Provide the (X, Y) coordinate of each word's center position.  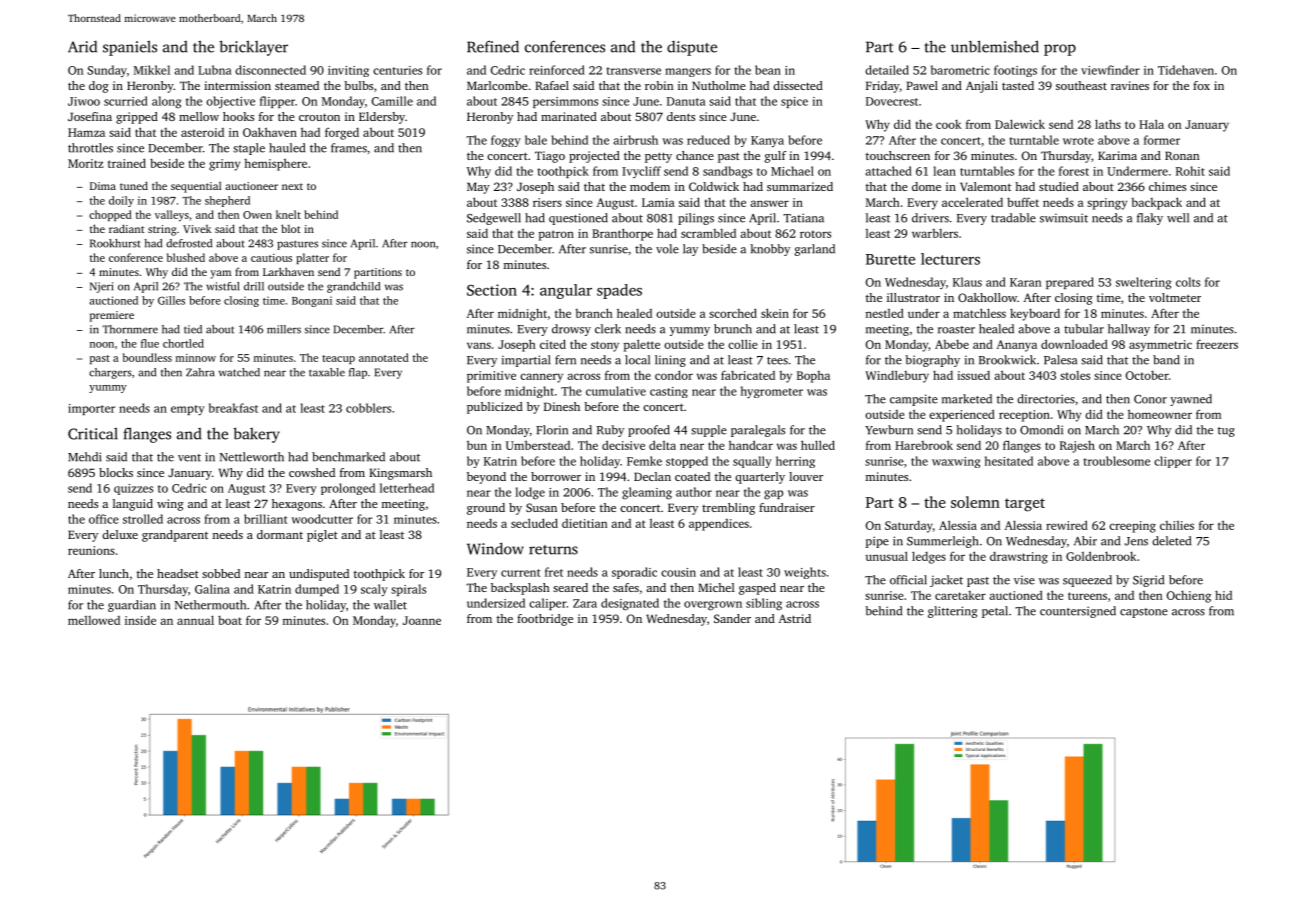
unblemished (995, 46)
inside (140, 620)
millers (284, 329)
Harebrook (924, 445)
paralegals (758, 431)
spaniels (130, 48)
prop (1060, 50)
